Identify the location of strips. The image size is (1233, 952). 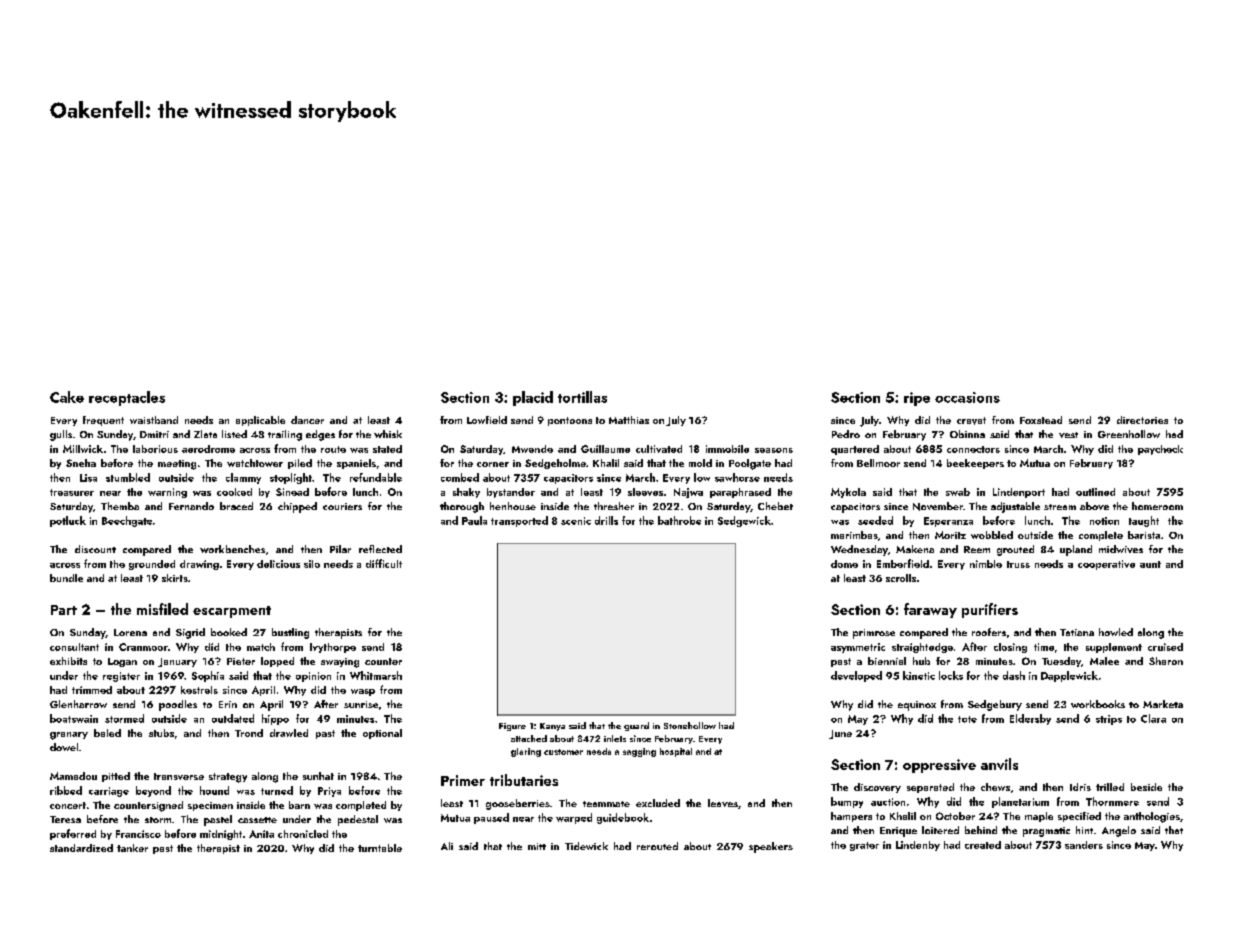
(1109, 720).
